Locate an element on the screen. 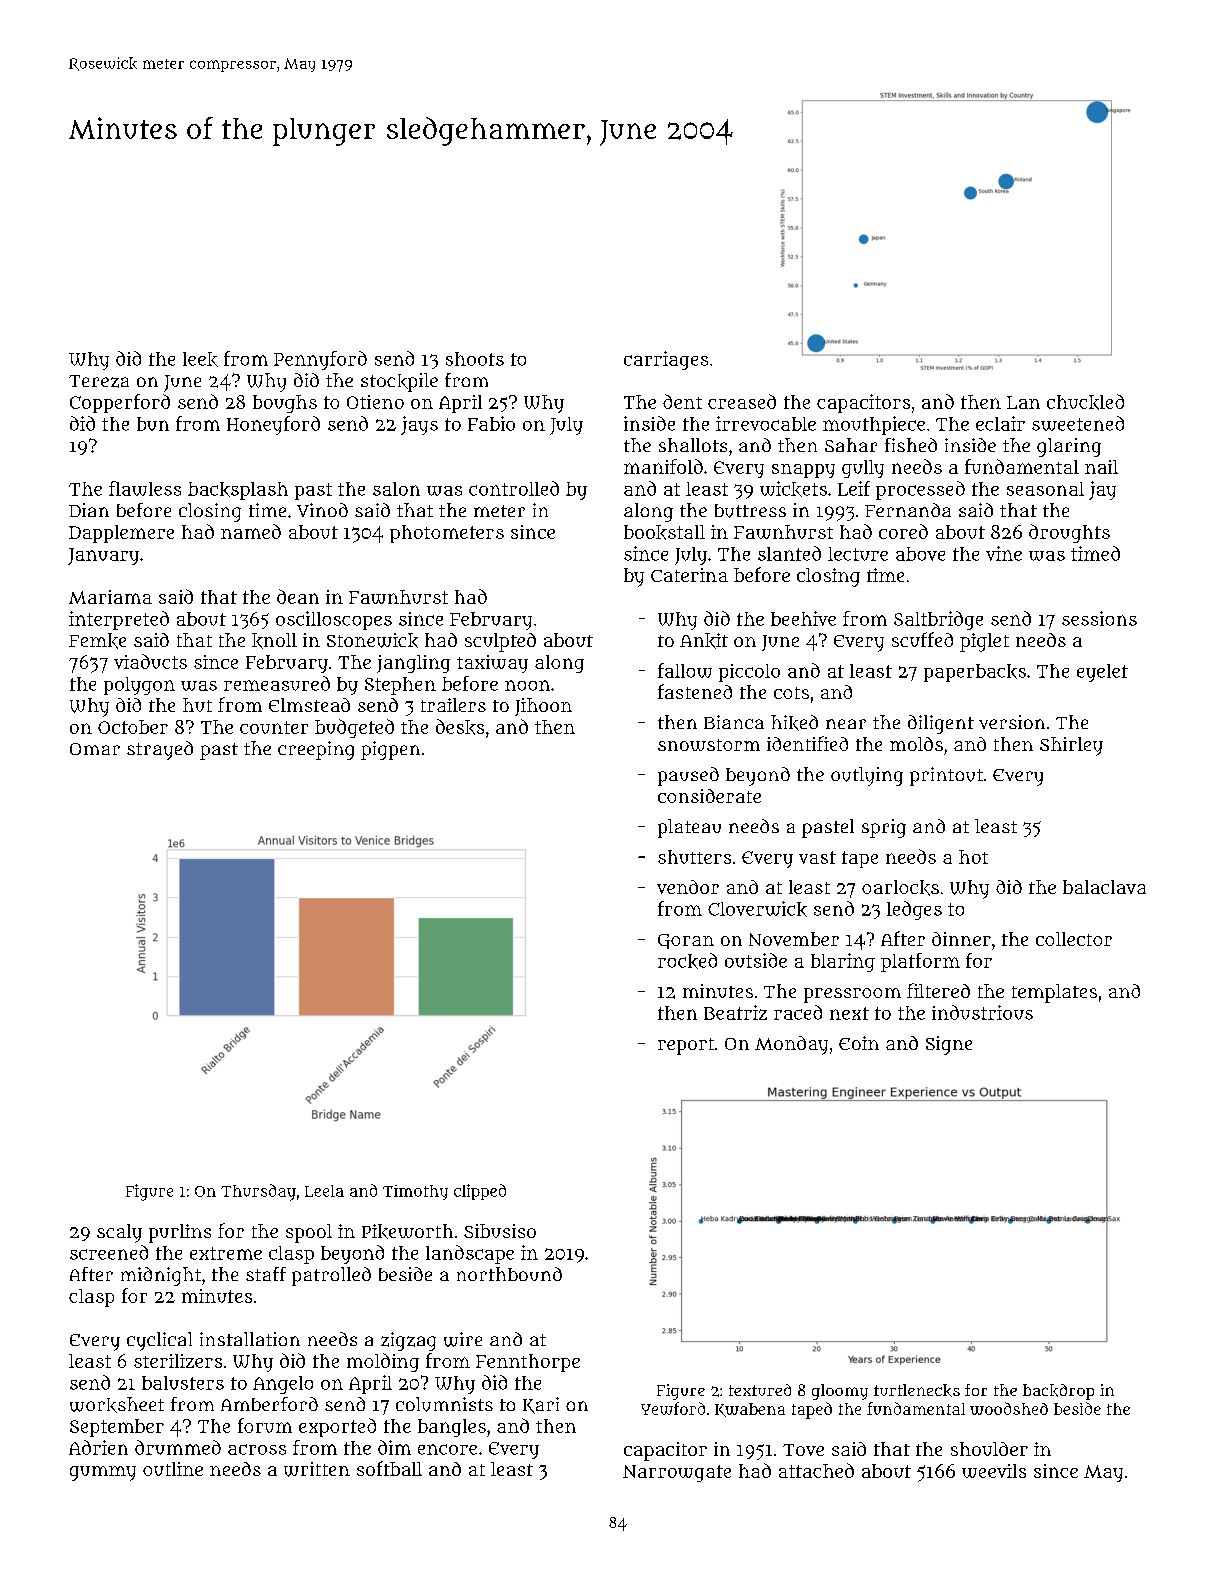 This screenshot has height=1575, width=1217. Narrowgate is located at coordinates (677, 1473).
